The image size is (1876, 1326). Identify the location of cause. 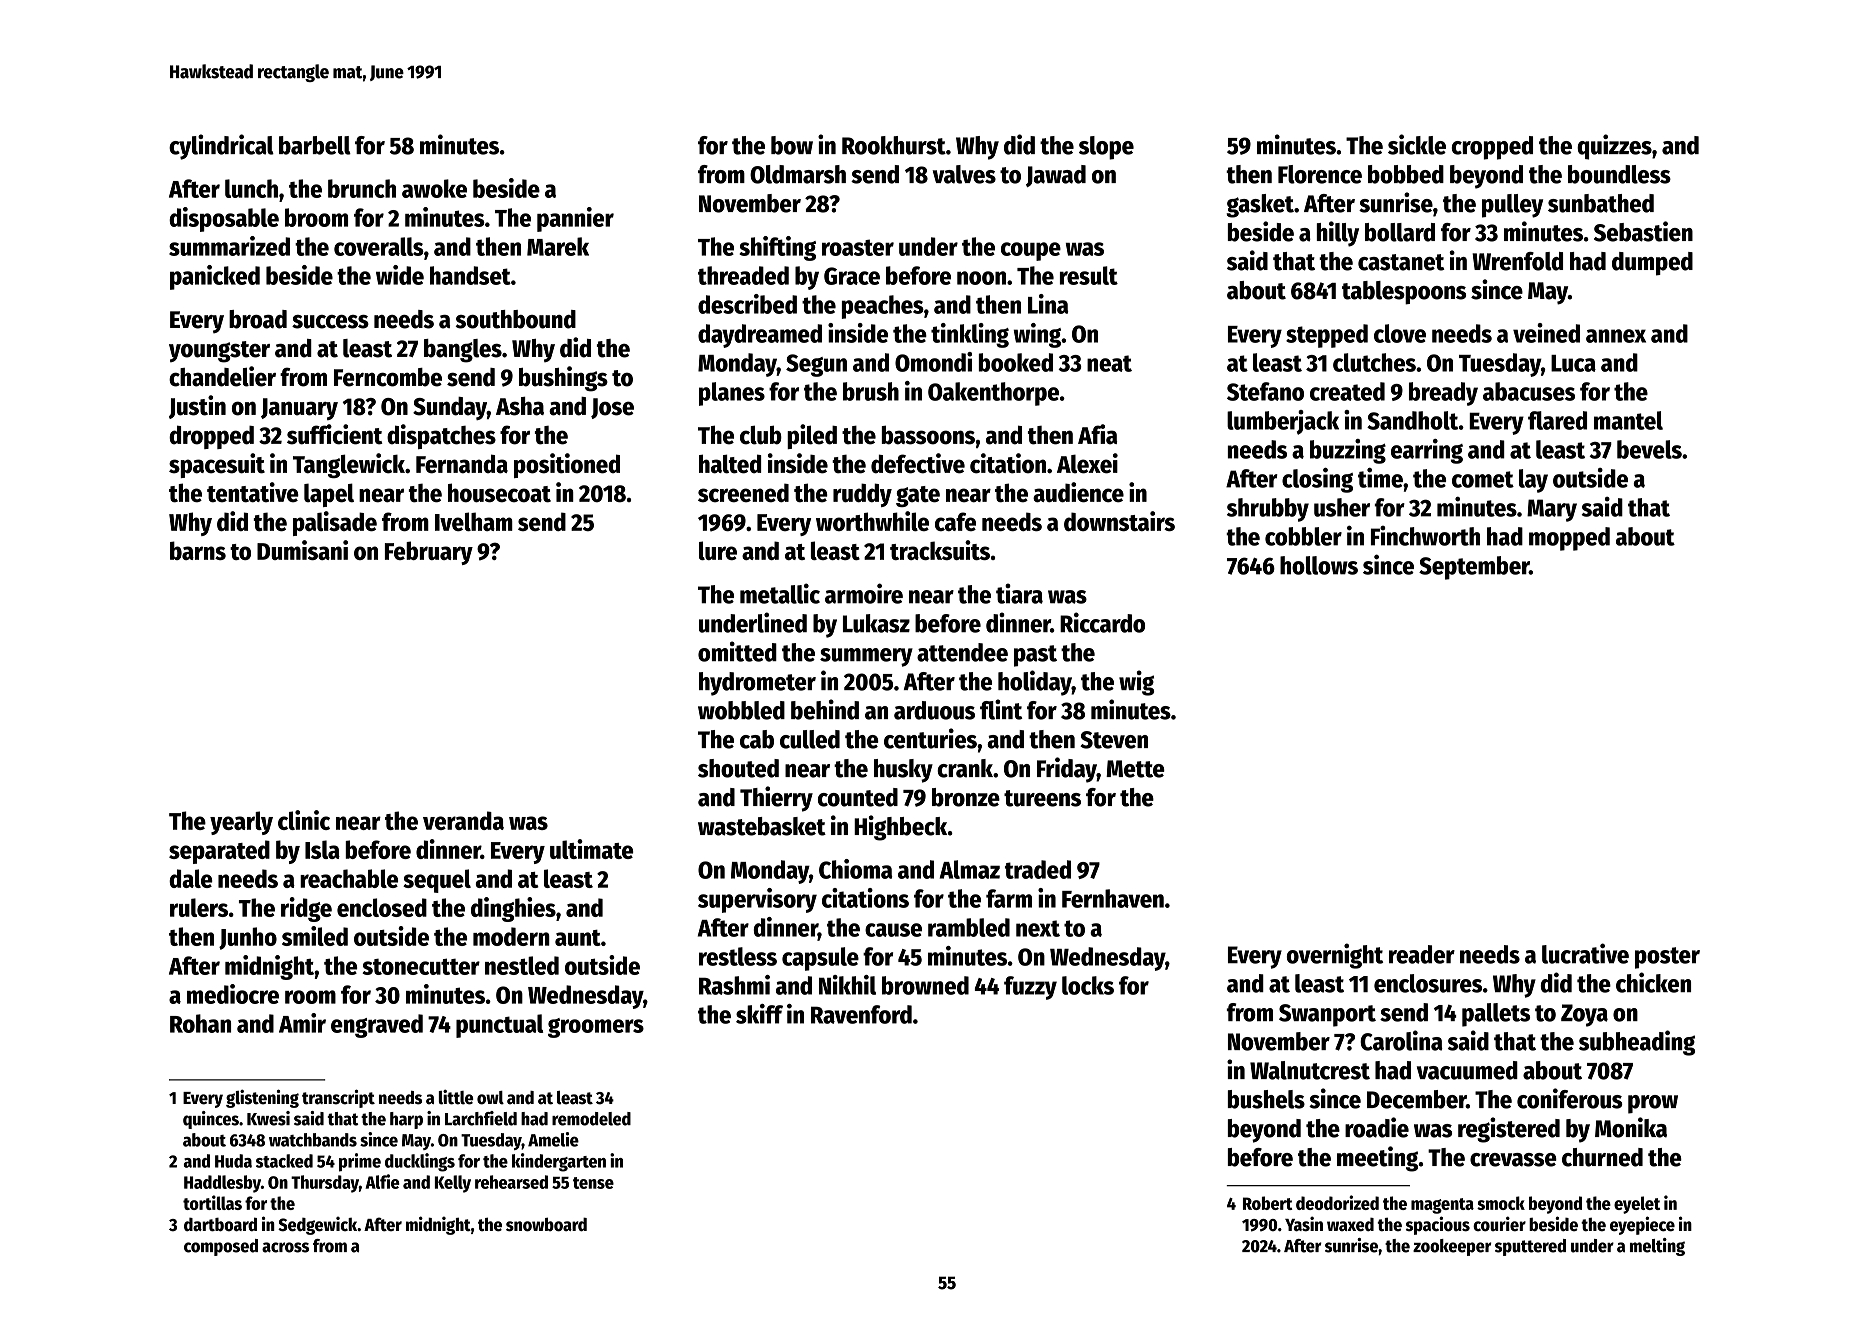
(893, 930).
